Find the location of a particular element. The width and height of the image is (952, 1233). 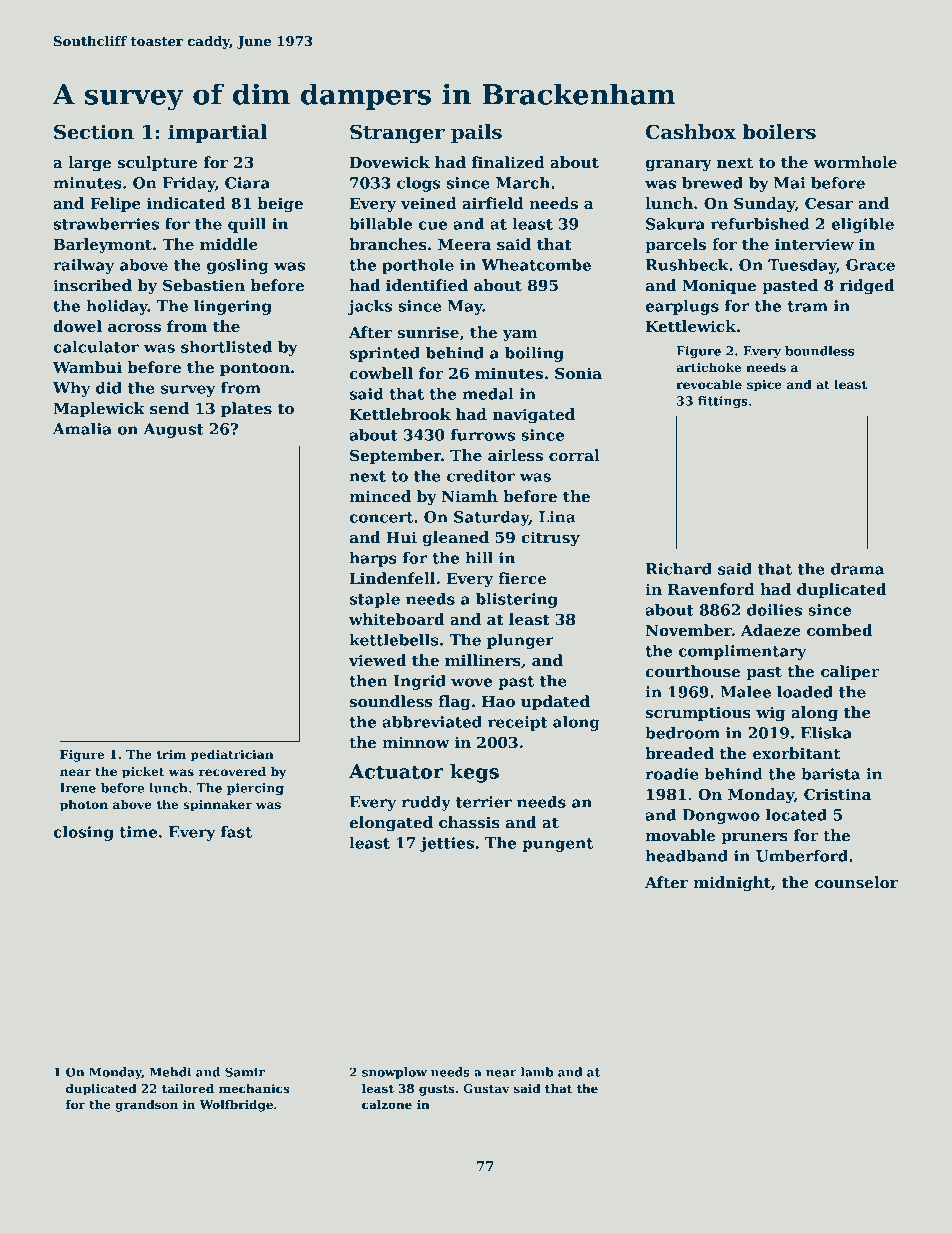

veined is located at coordinates (429, 203).
